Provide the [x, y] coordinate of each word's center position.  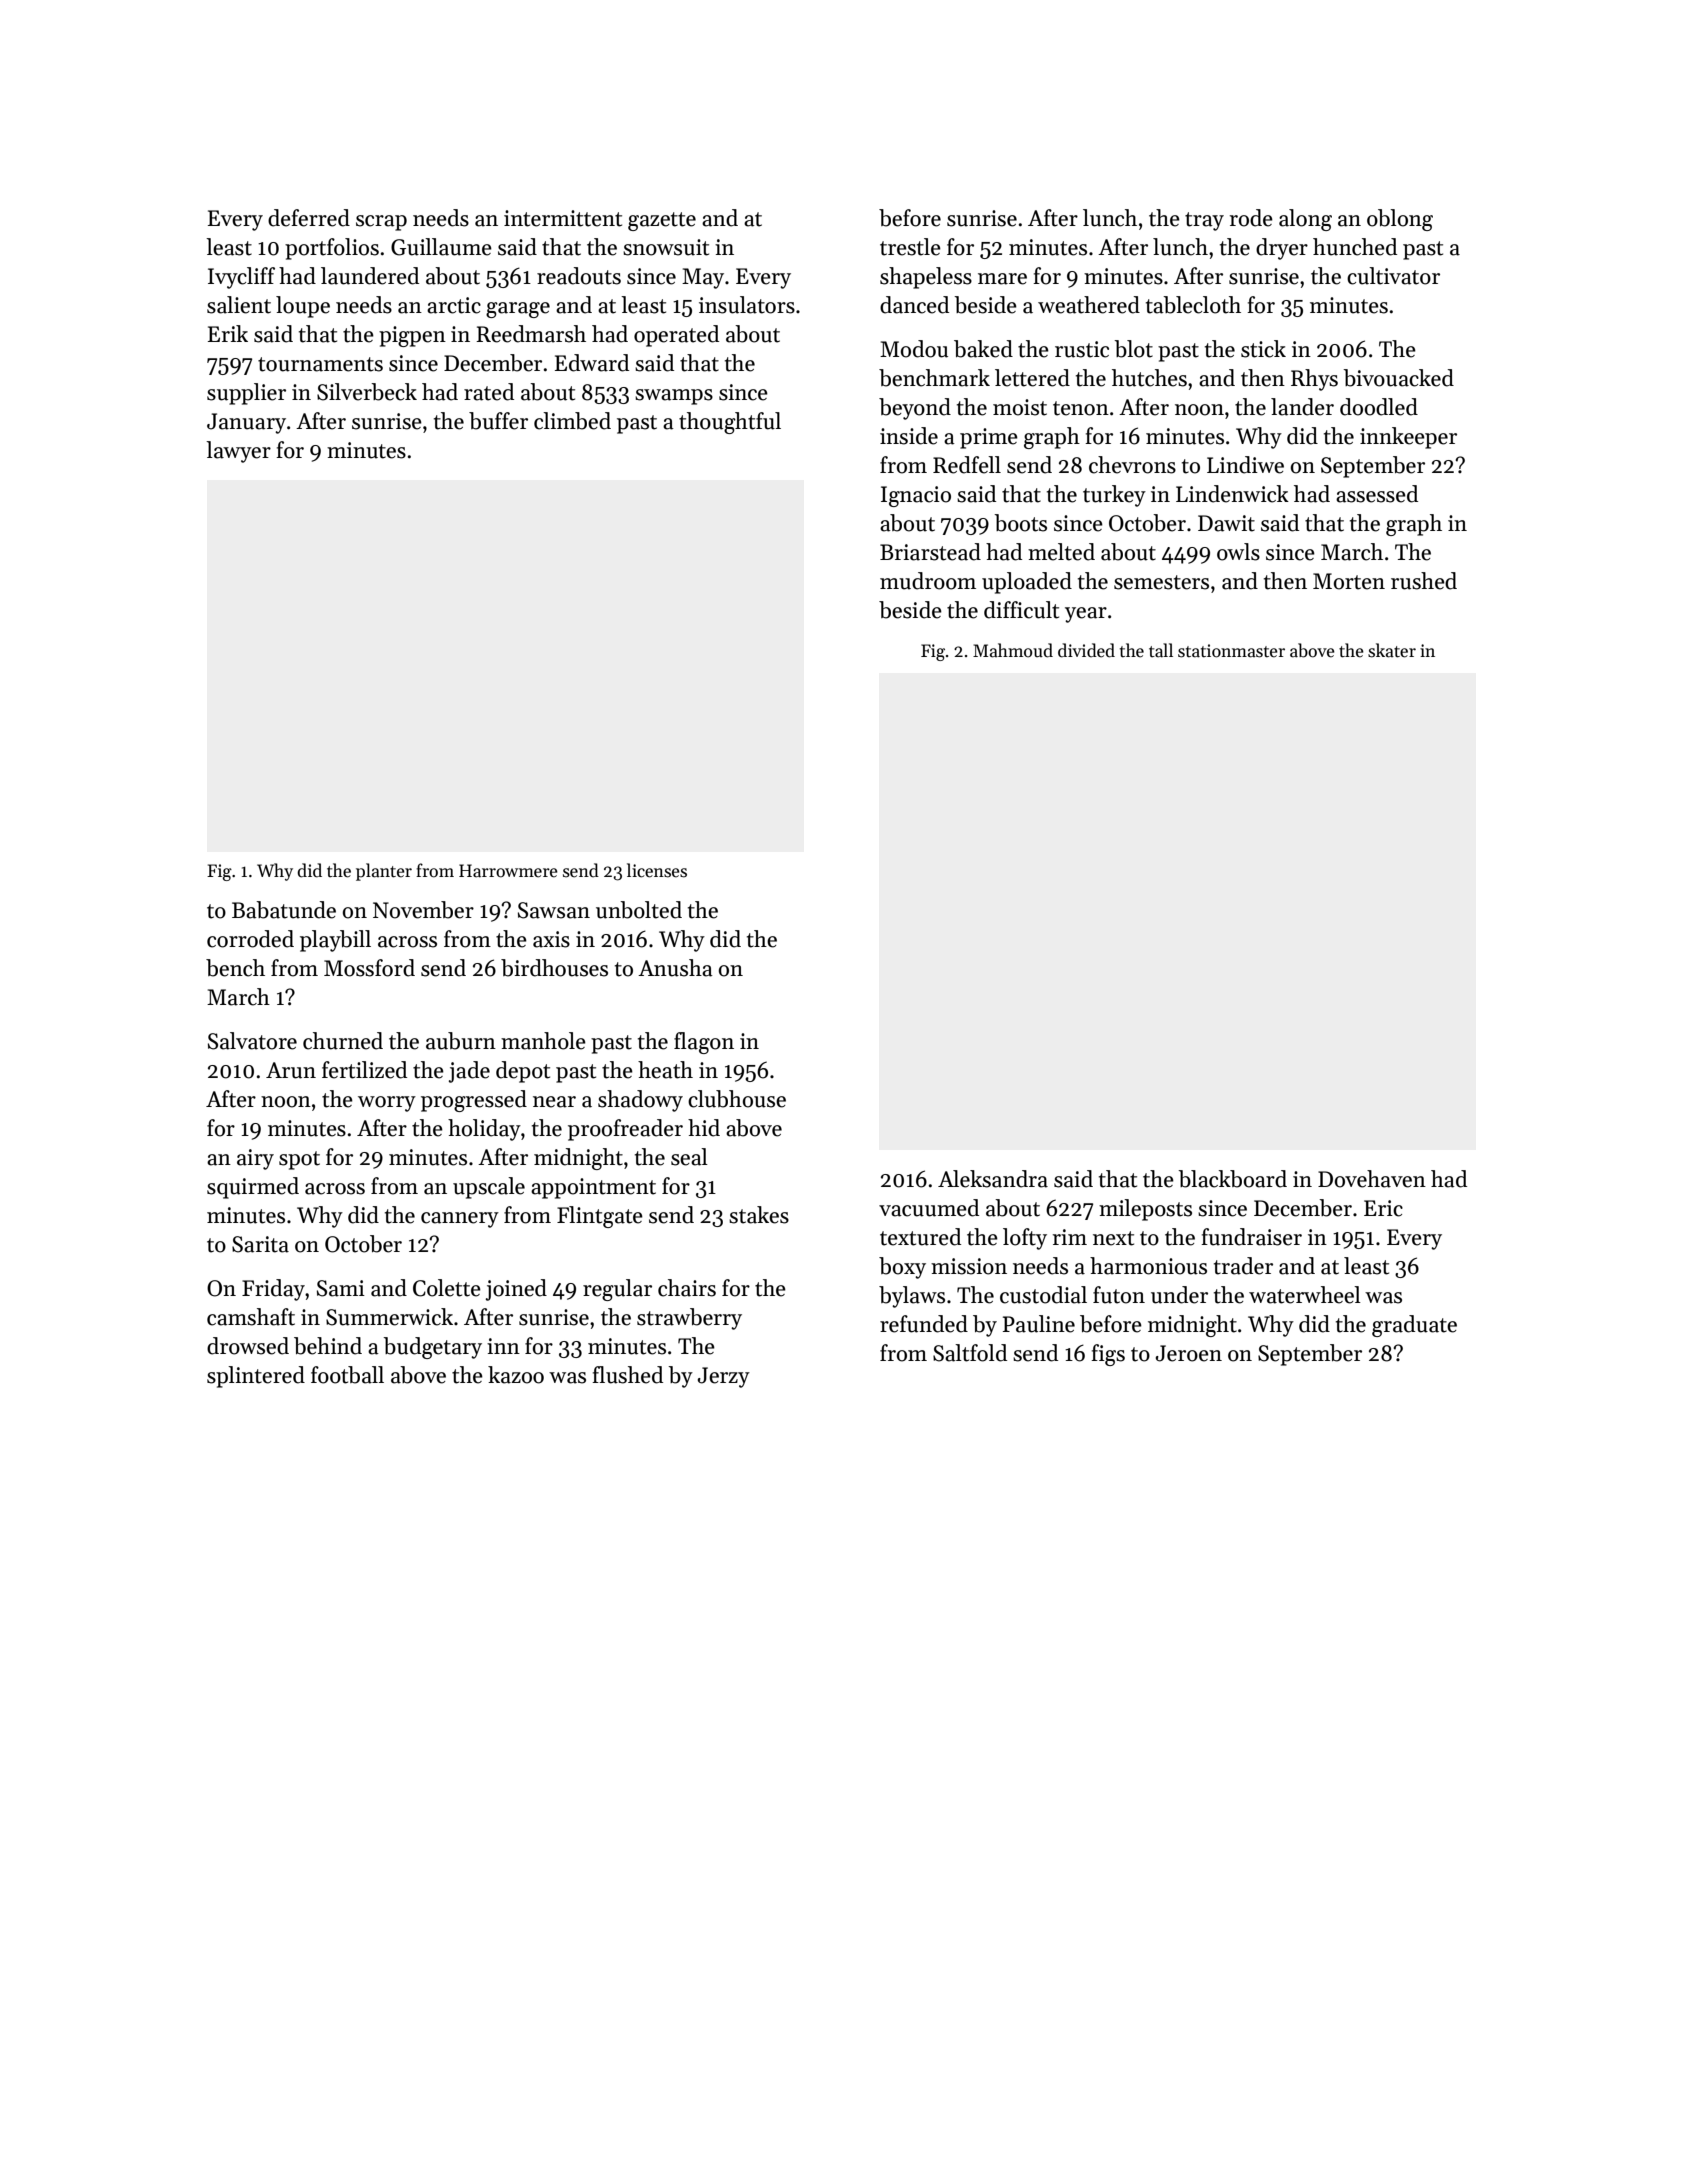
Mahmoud [1013, 650]
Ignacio [916, 496]
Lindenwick [1232, 494]
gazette [662, 221]
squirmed [253, 1188]
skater [1392, 650]
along [1305, 220]
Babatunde [284, 910]
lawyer [238, 452]
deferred [309, 218]
